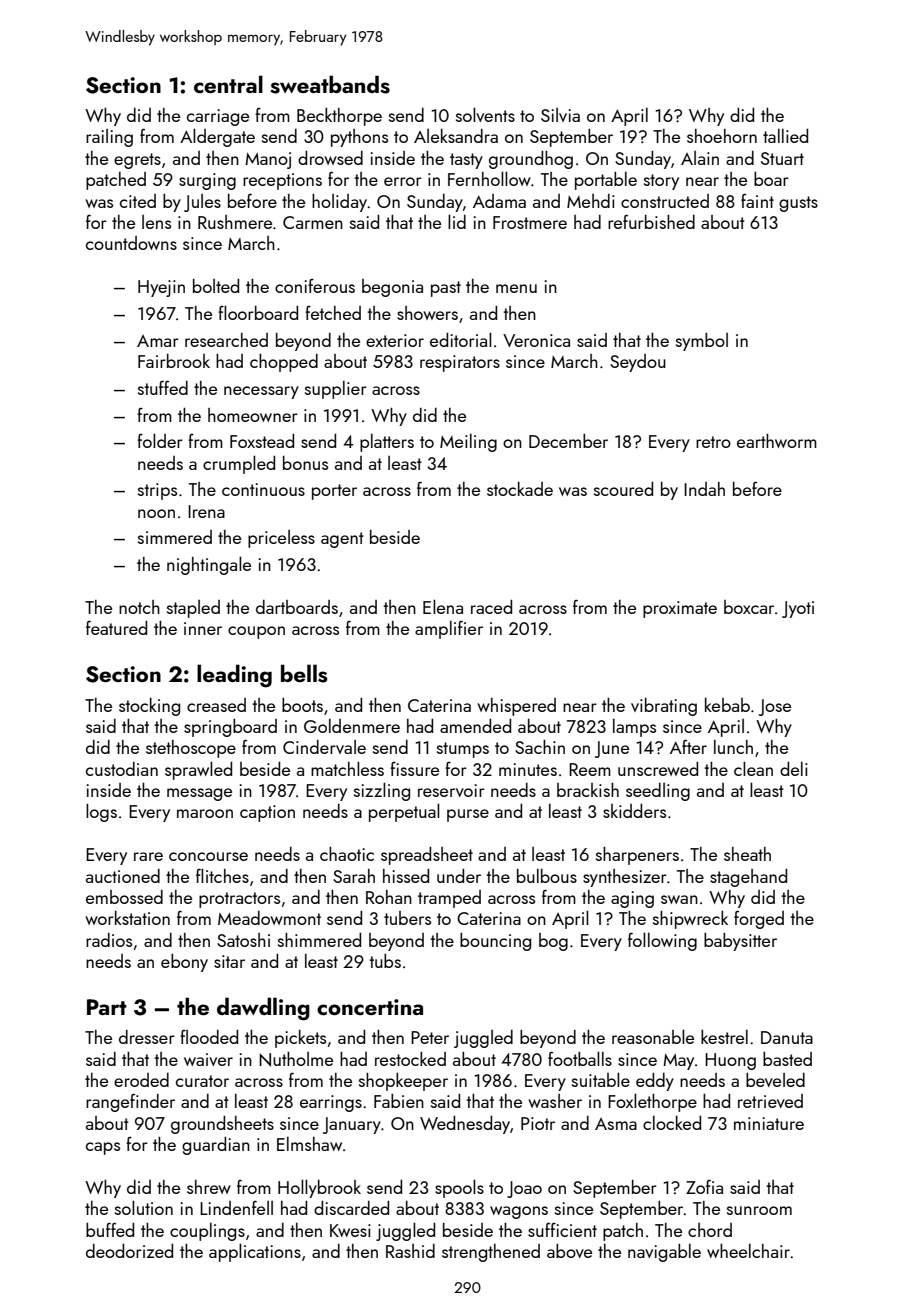  I want to click on perpetual, so click(404, 812).
